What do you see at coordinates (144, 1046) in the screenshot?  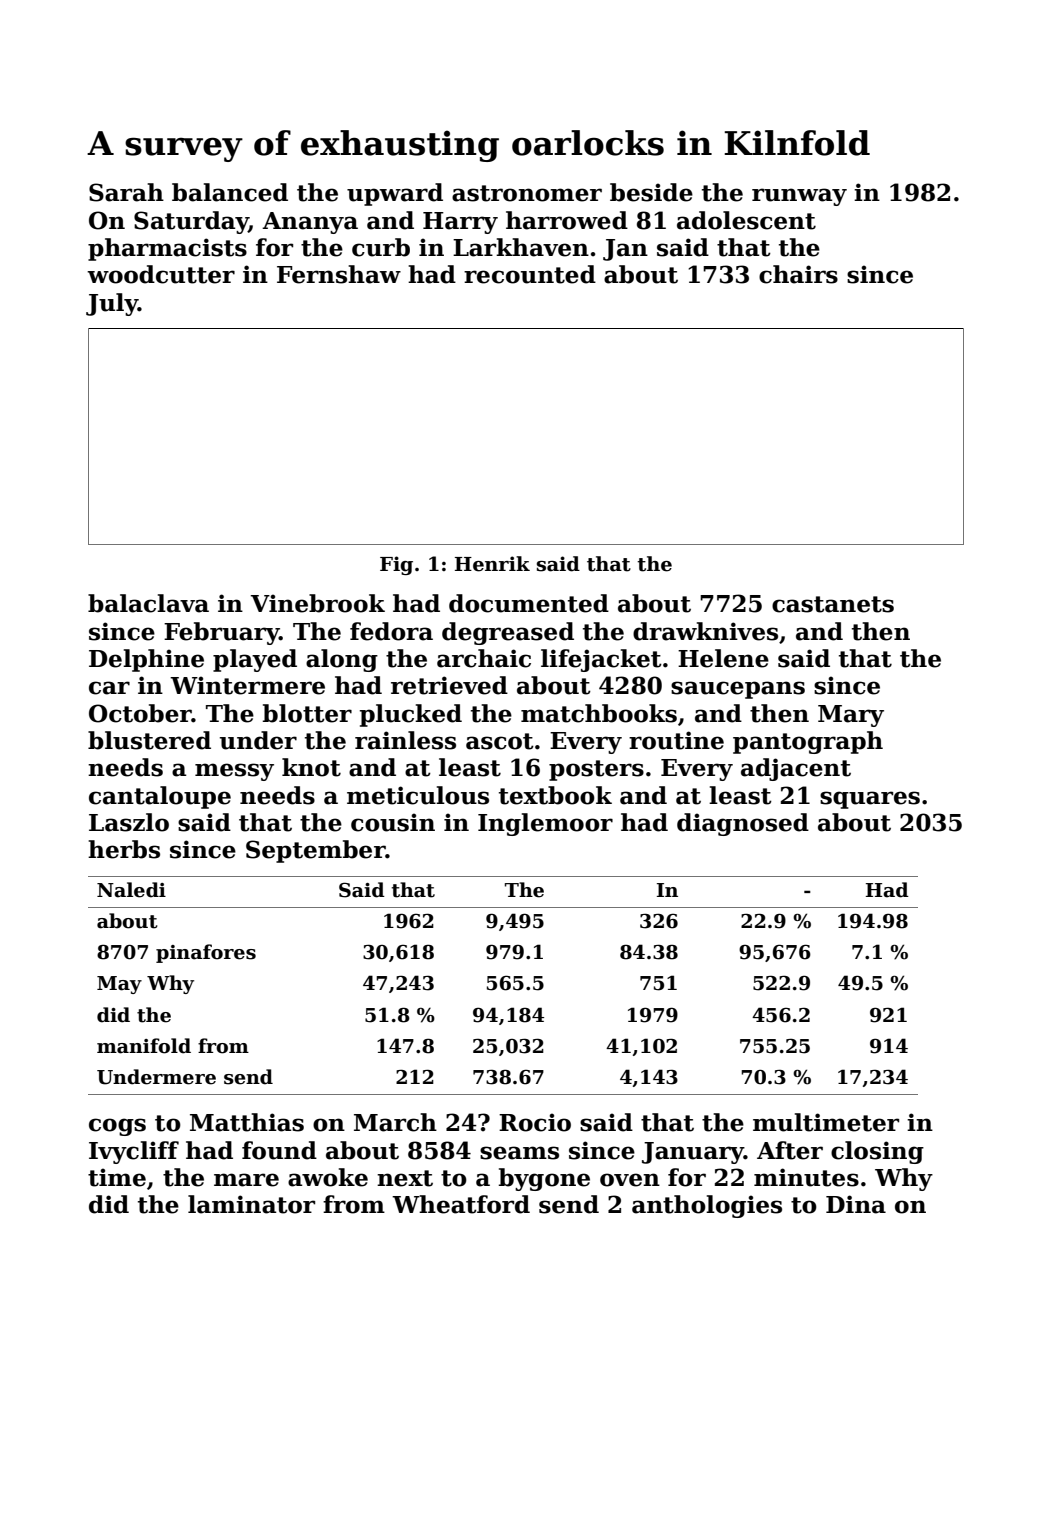 I see `manifold` at bounding box center [144, 1046].
